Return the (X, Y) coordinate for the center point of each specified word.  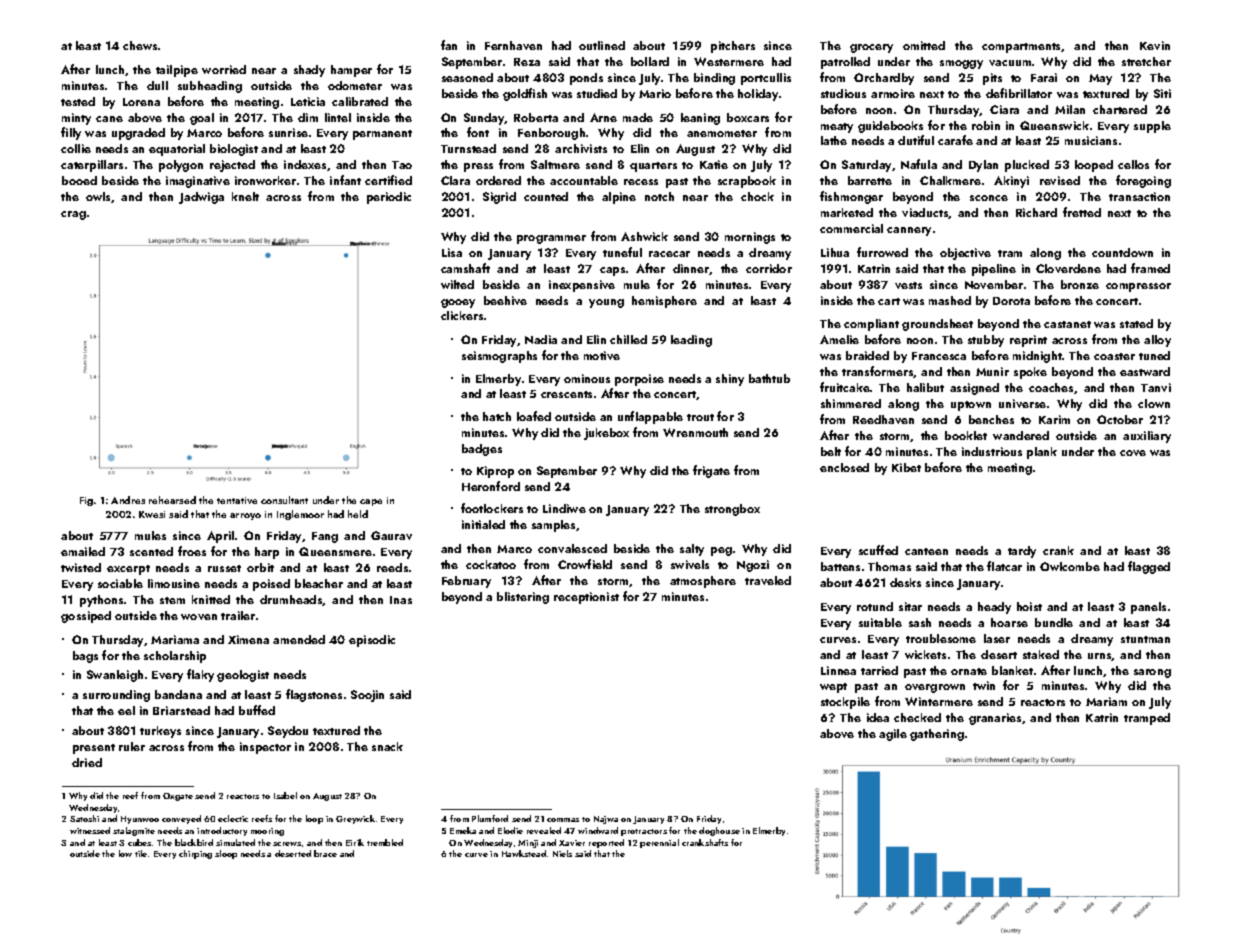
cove (1133, 453)
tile (141, 853)
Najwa (606, 820)
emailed (83, 551)
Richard (1036, 212)
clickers (462, 315)
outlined (602, 45)
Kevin (1155, 45)
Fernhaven (513, 45)
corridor (769, 268)
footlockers (492, 508)
